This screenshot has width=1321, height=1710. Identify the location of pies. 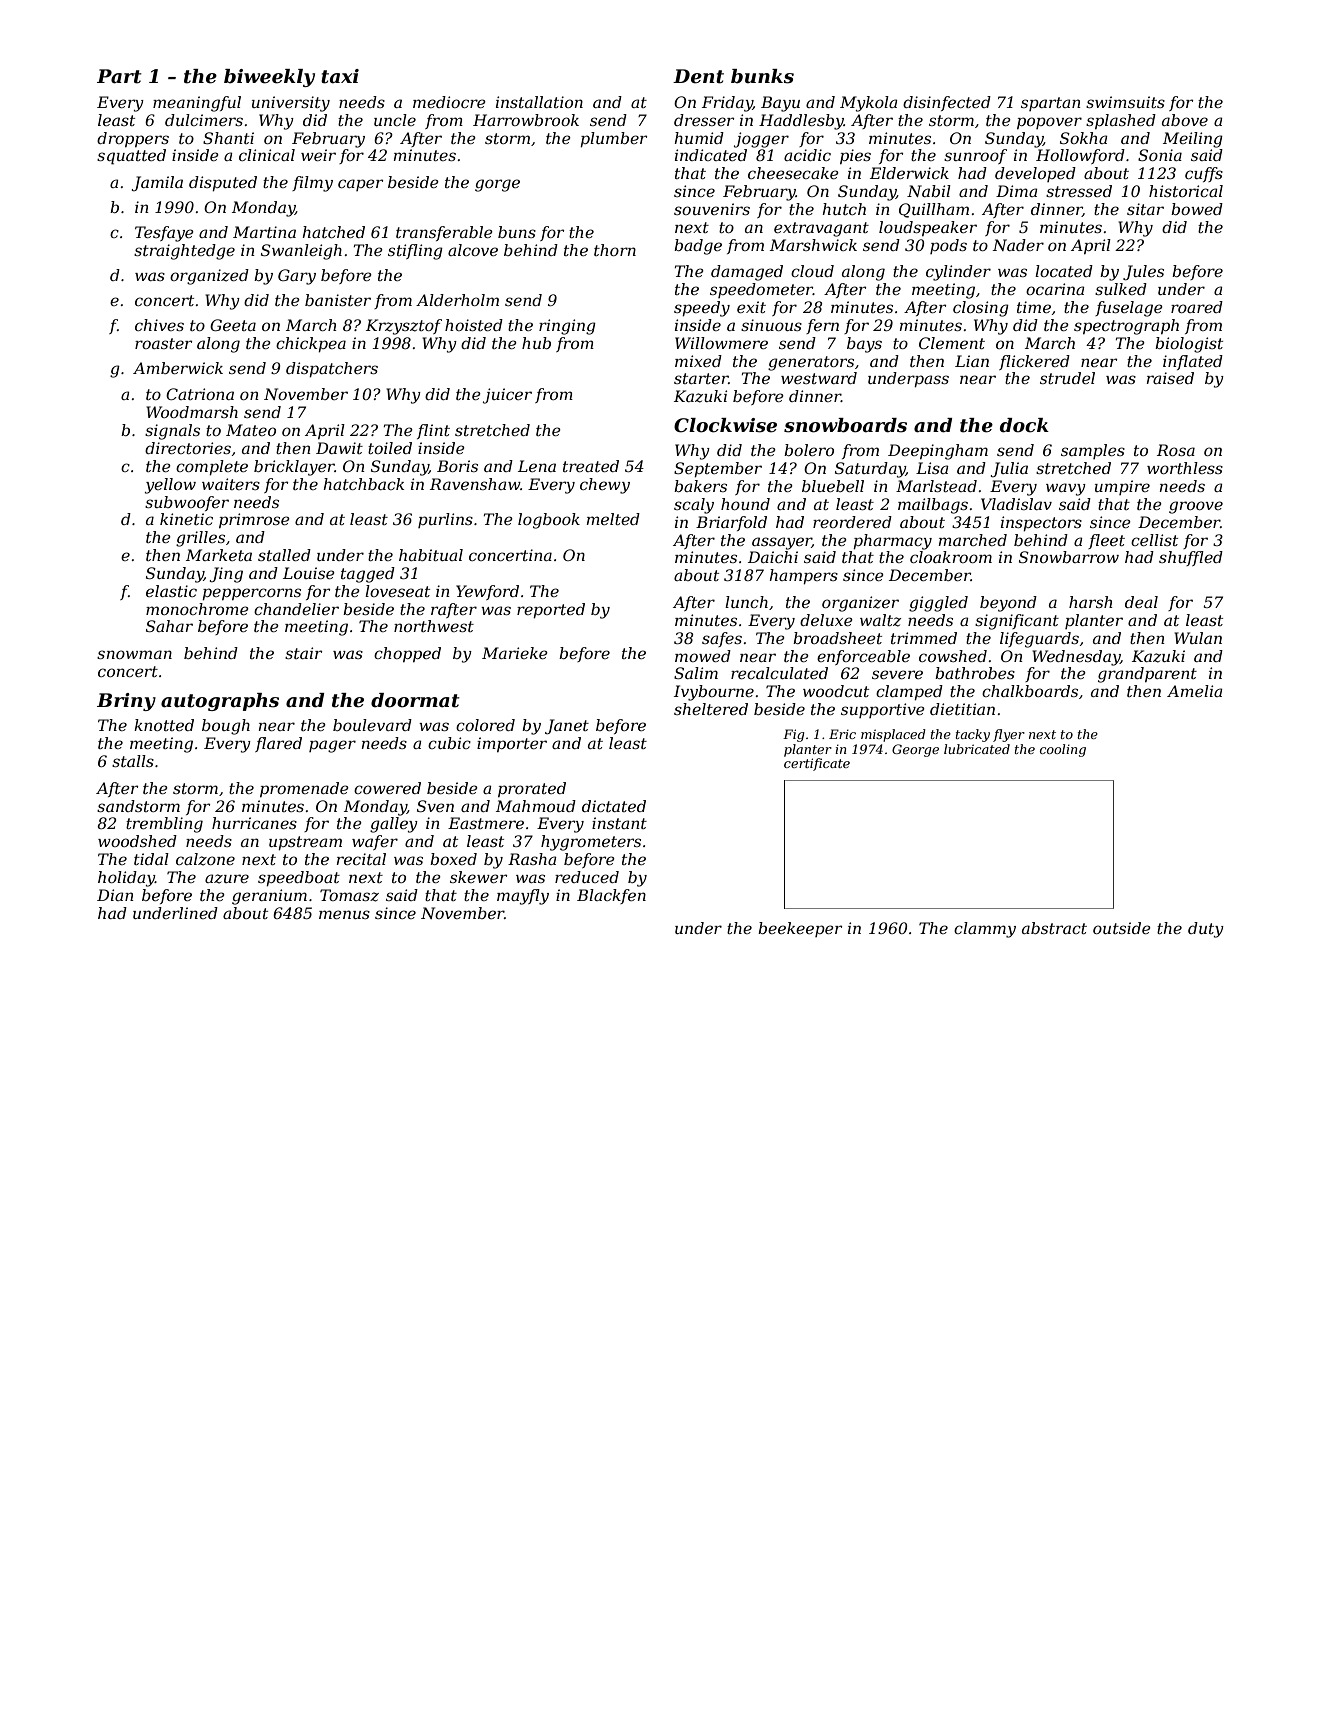
(855, 156).
